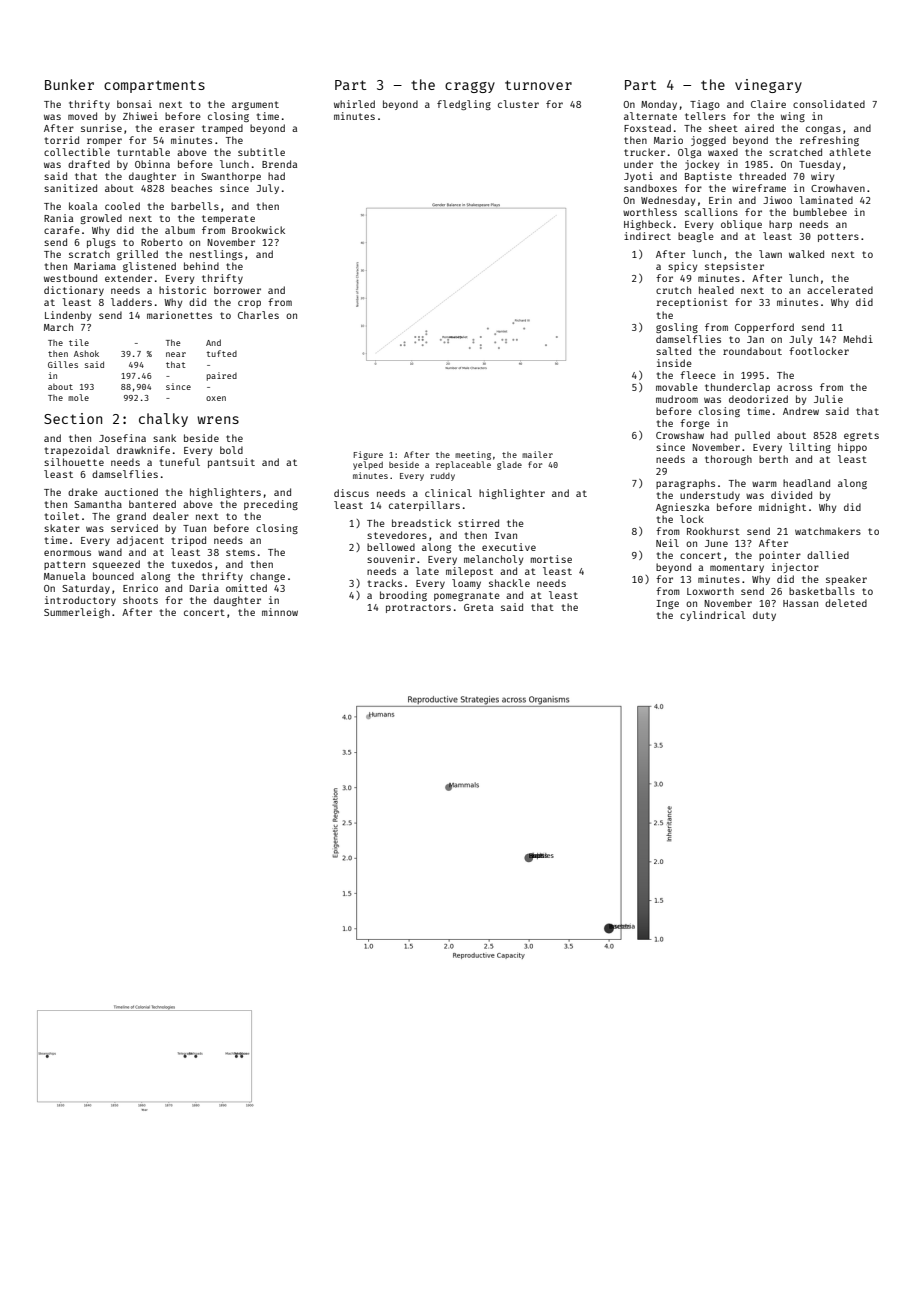 This screenshot has width=924, height=1308. I want to click on watchmakers, so click(828, 531).
